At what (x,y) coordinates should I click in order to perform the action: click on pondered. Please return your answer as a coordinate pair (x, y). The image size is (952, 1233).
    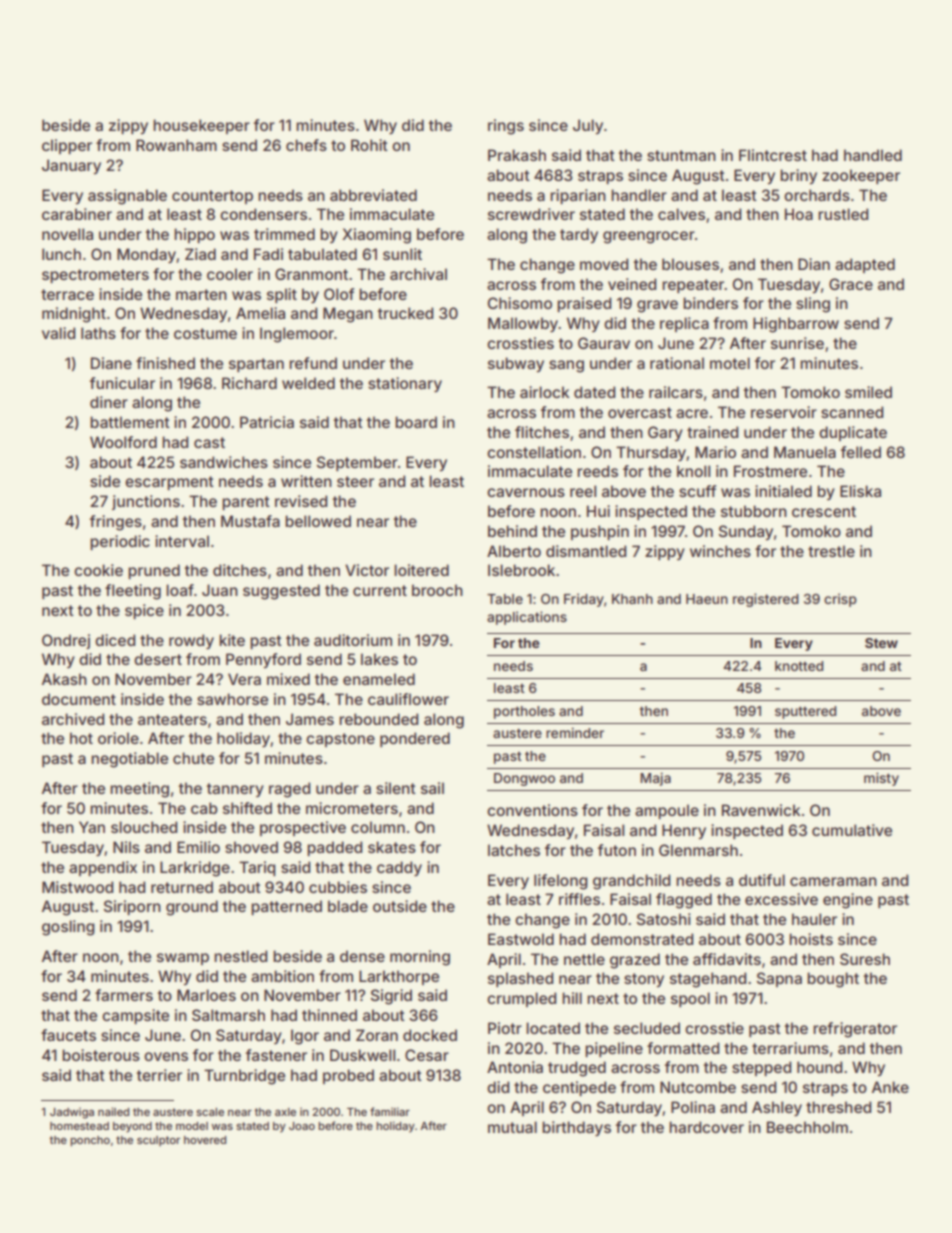
    Looking at the image, I should click on (415, 739).
